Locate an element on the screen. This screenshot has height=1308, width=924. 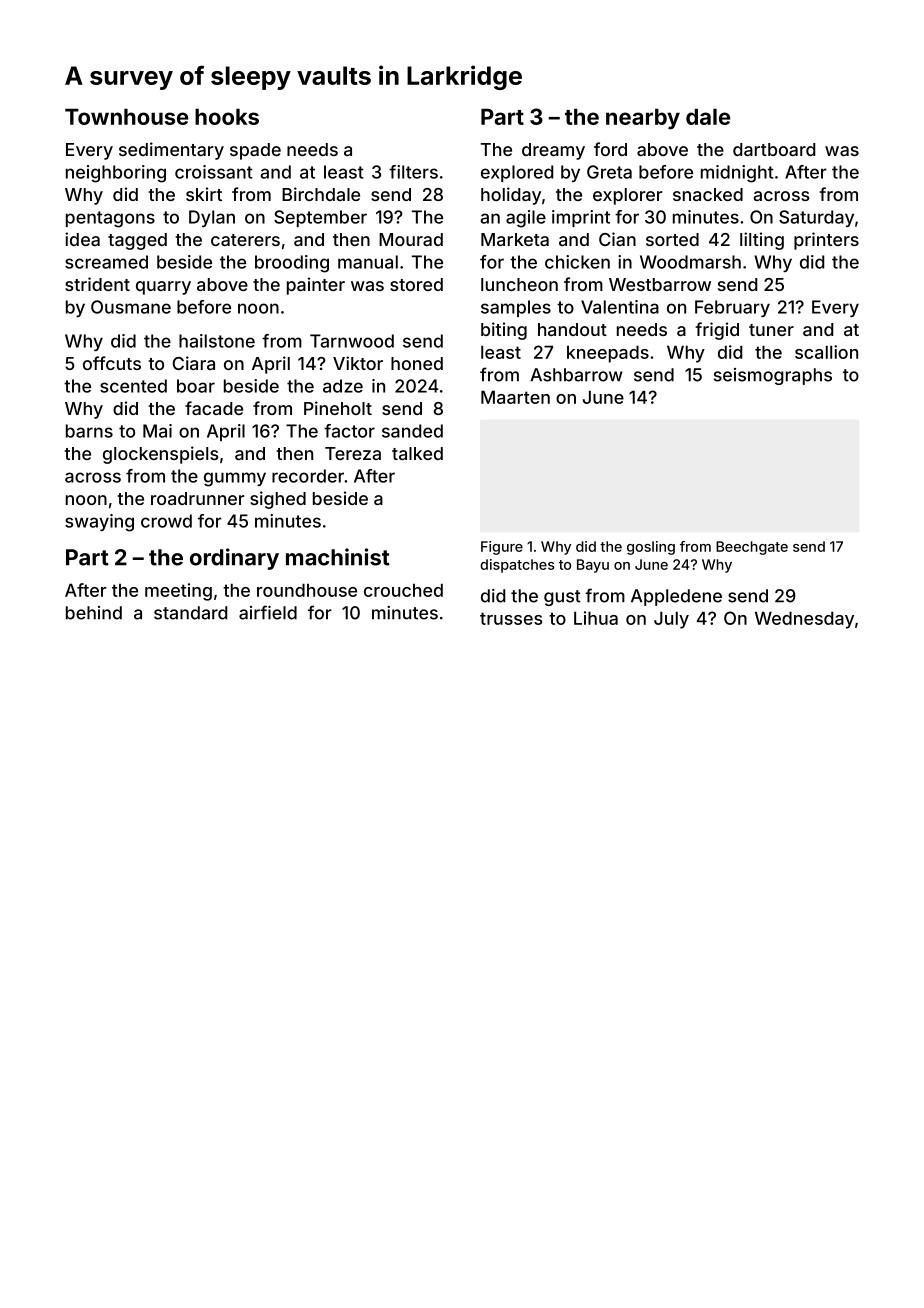
Appledene is located at coordinates (676, 597).
